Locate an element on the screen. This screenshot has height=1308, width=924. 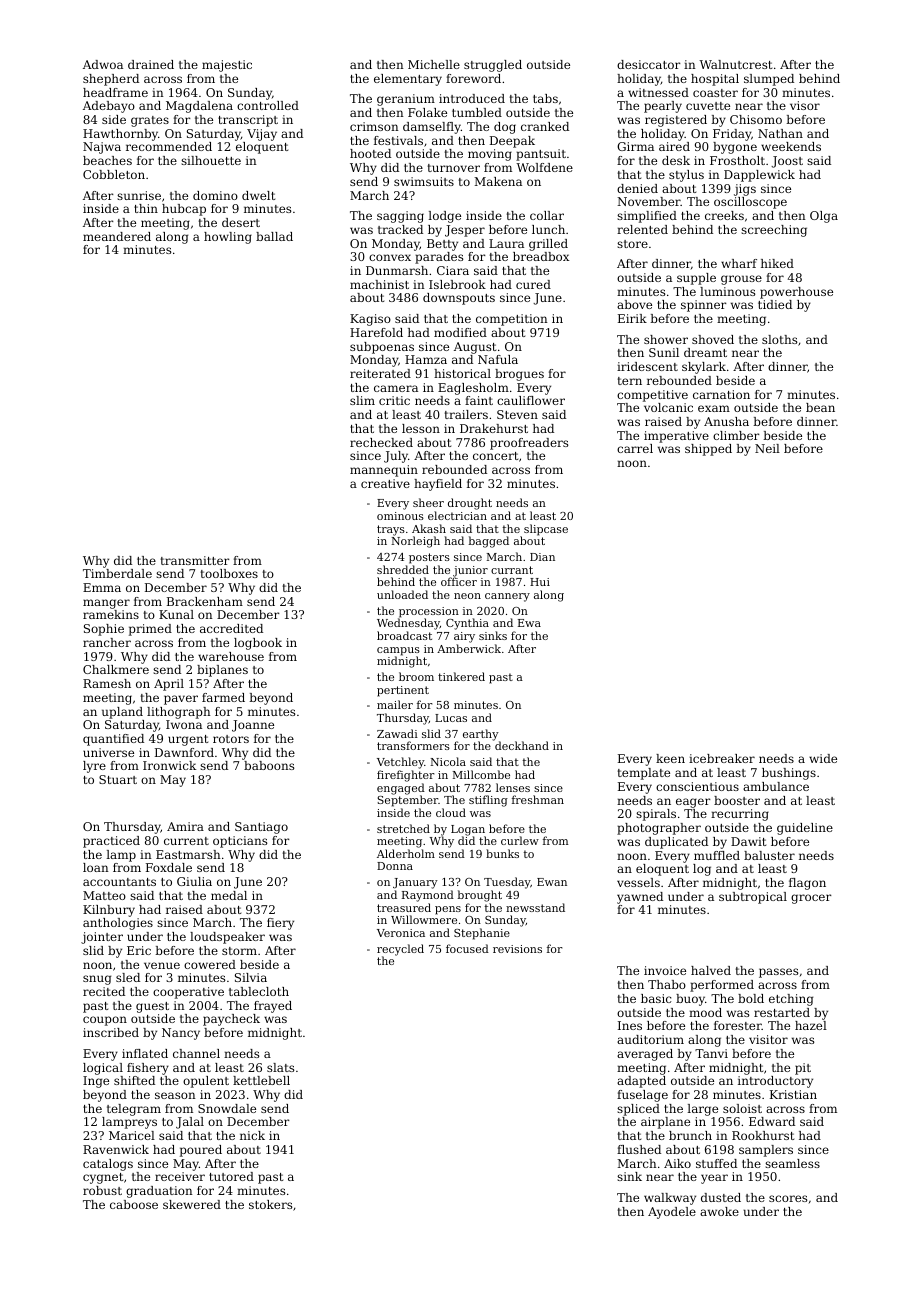
breadbox is located at coordinates (541, 256).
